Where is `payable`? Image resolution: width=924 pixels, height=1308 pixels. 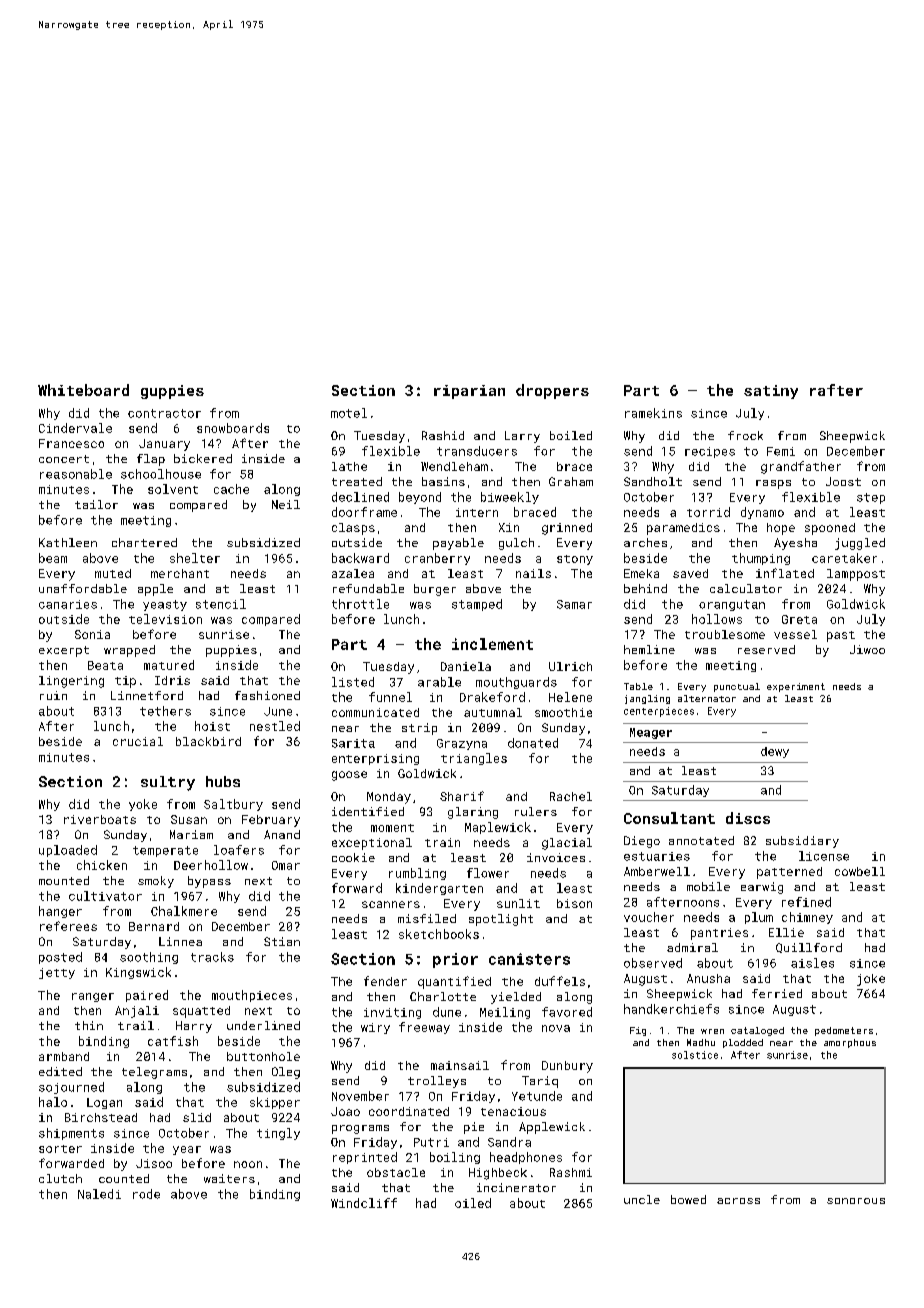
payable is located at coordinates (458, 544).
